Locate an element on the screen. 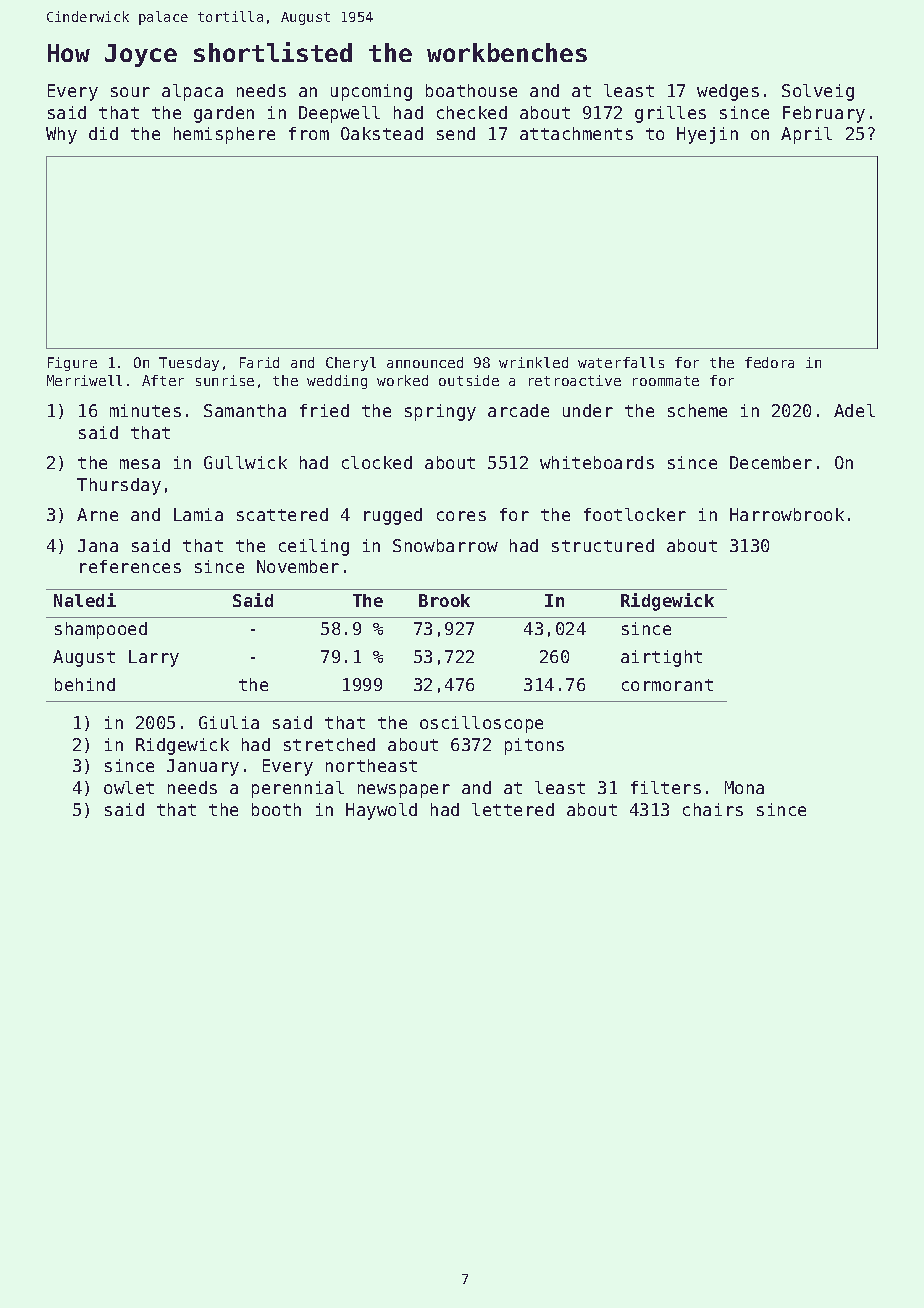  December is located at coordinates (771, 462).
